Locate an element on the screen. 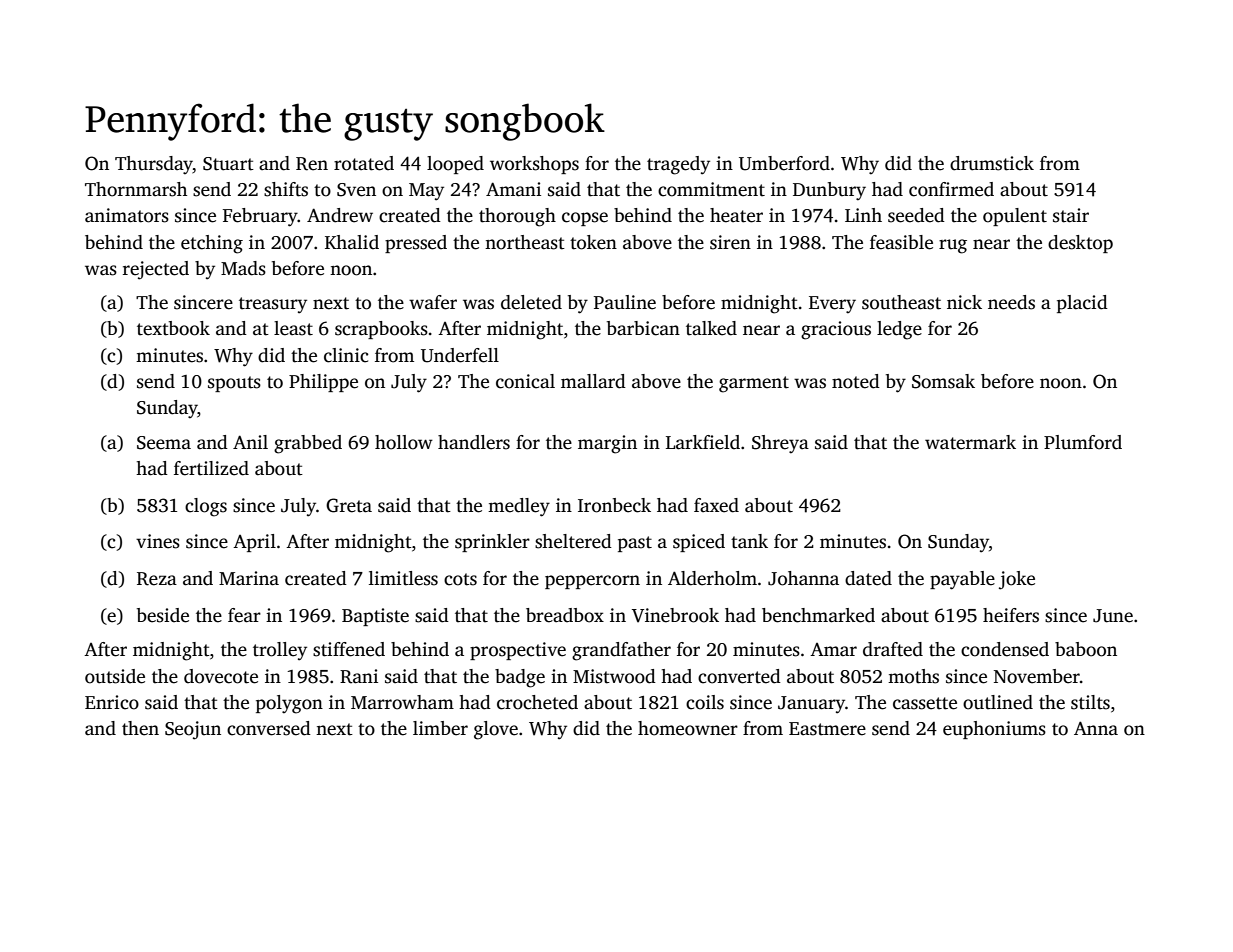 This screenshot has width=1233, height=952. rejected is located at coordinates (156, 270).
